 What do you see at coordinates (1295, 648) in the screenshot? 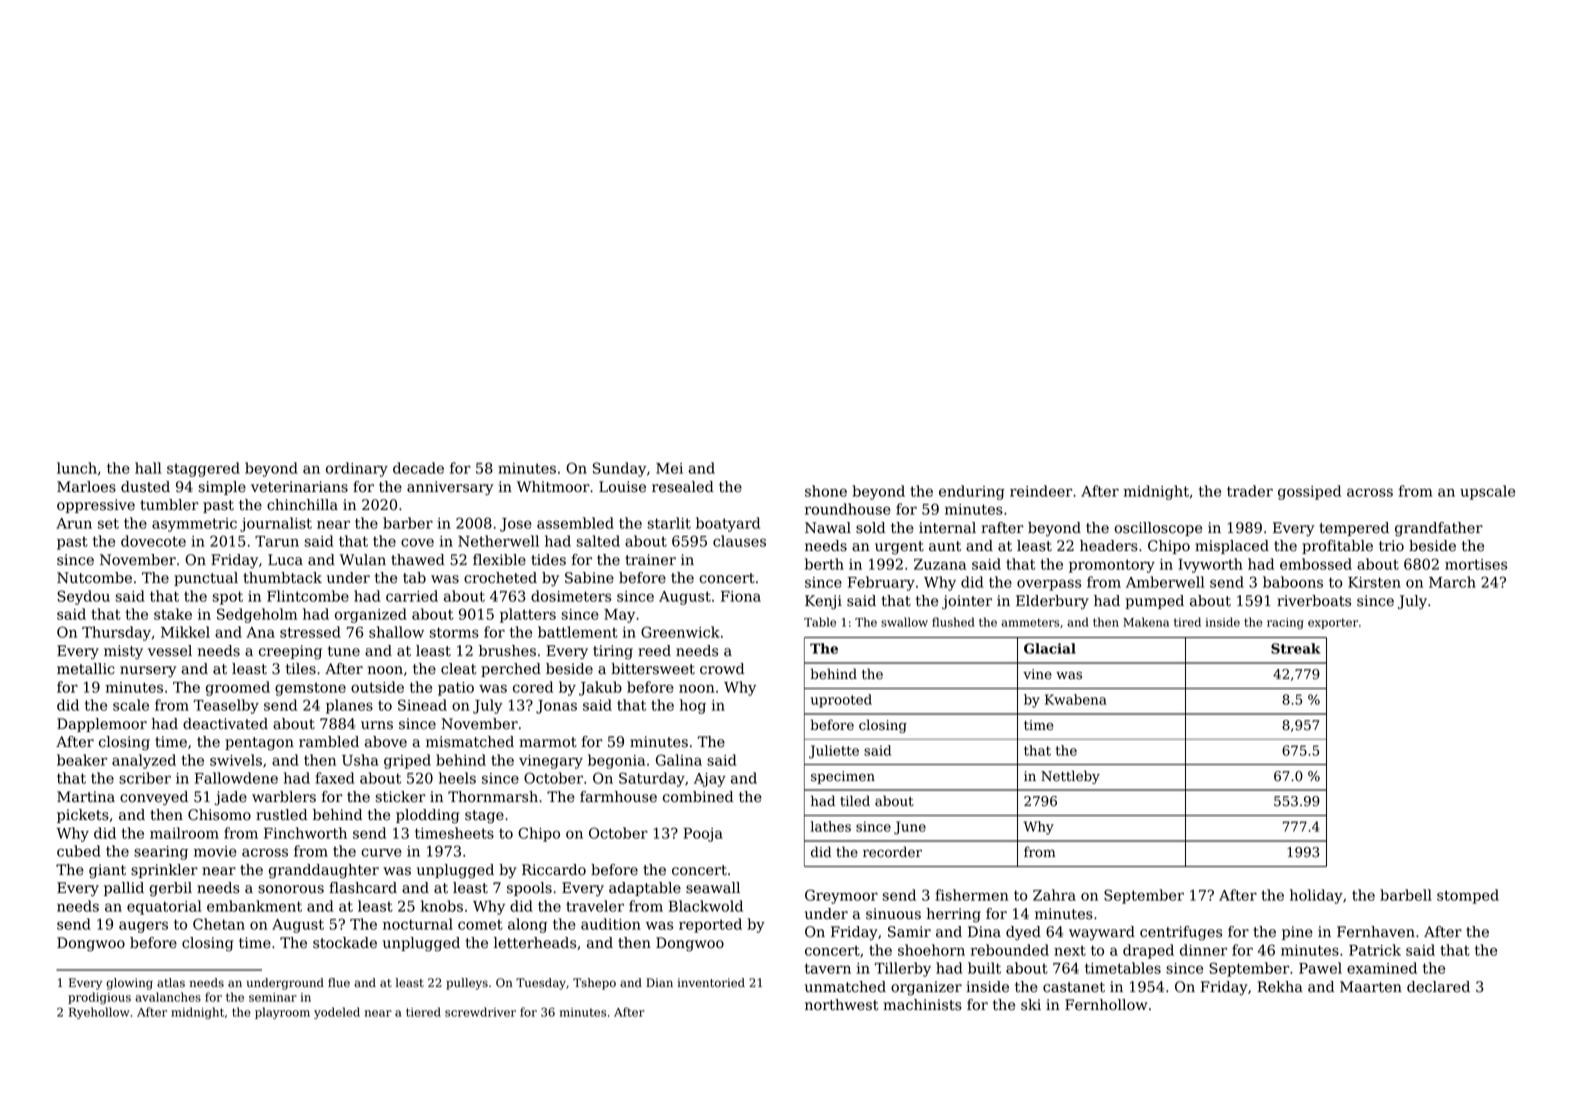
I see `Streak` at bounding box center [1295, 648].
